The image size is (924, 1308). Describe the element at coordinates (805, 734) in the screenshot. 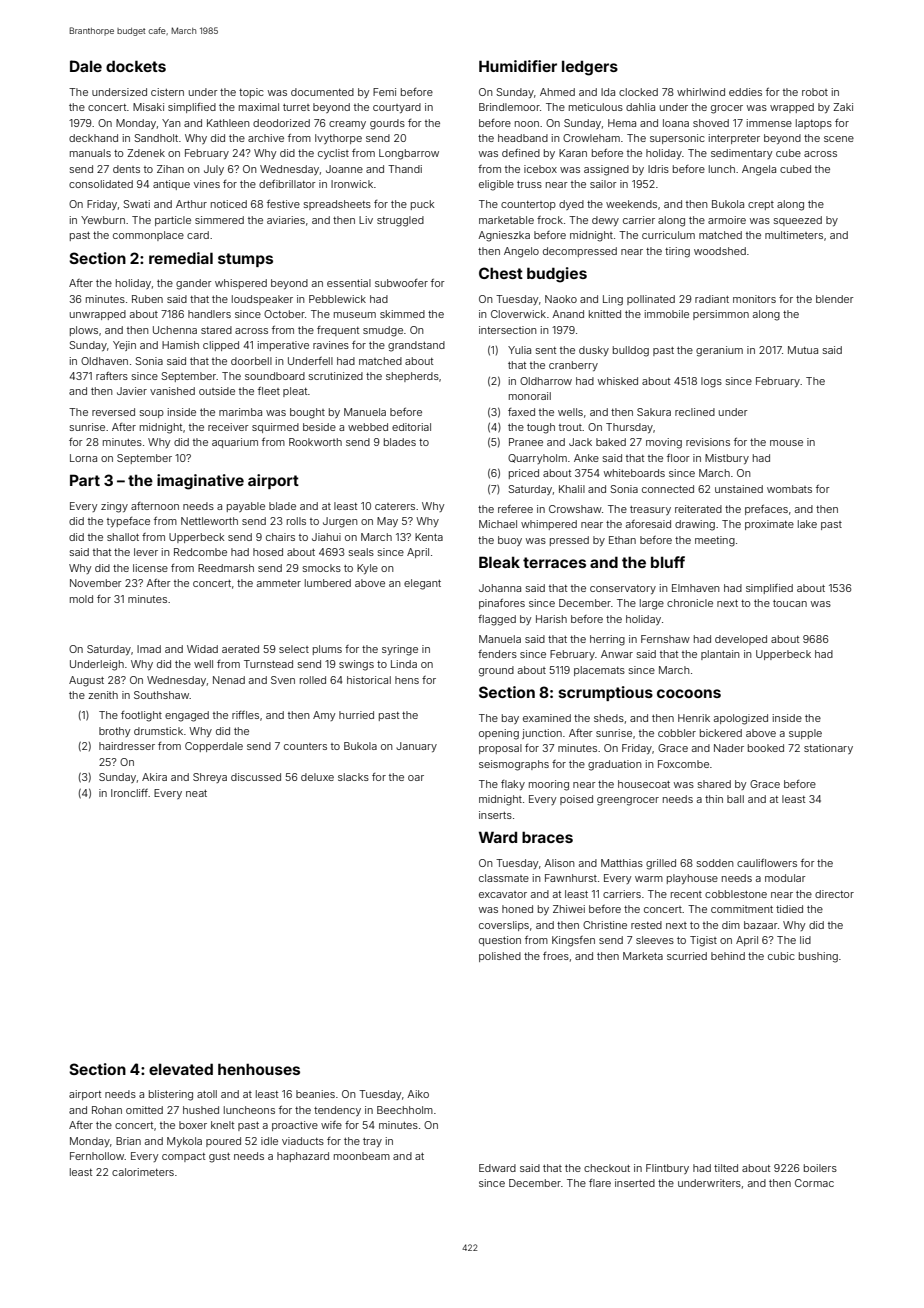

I see `supple` at that location.
